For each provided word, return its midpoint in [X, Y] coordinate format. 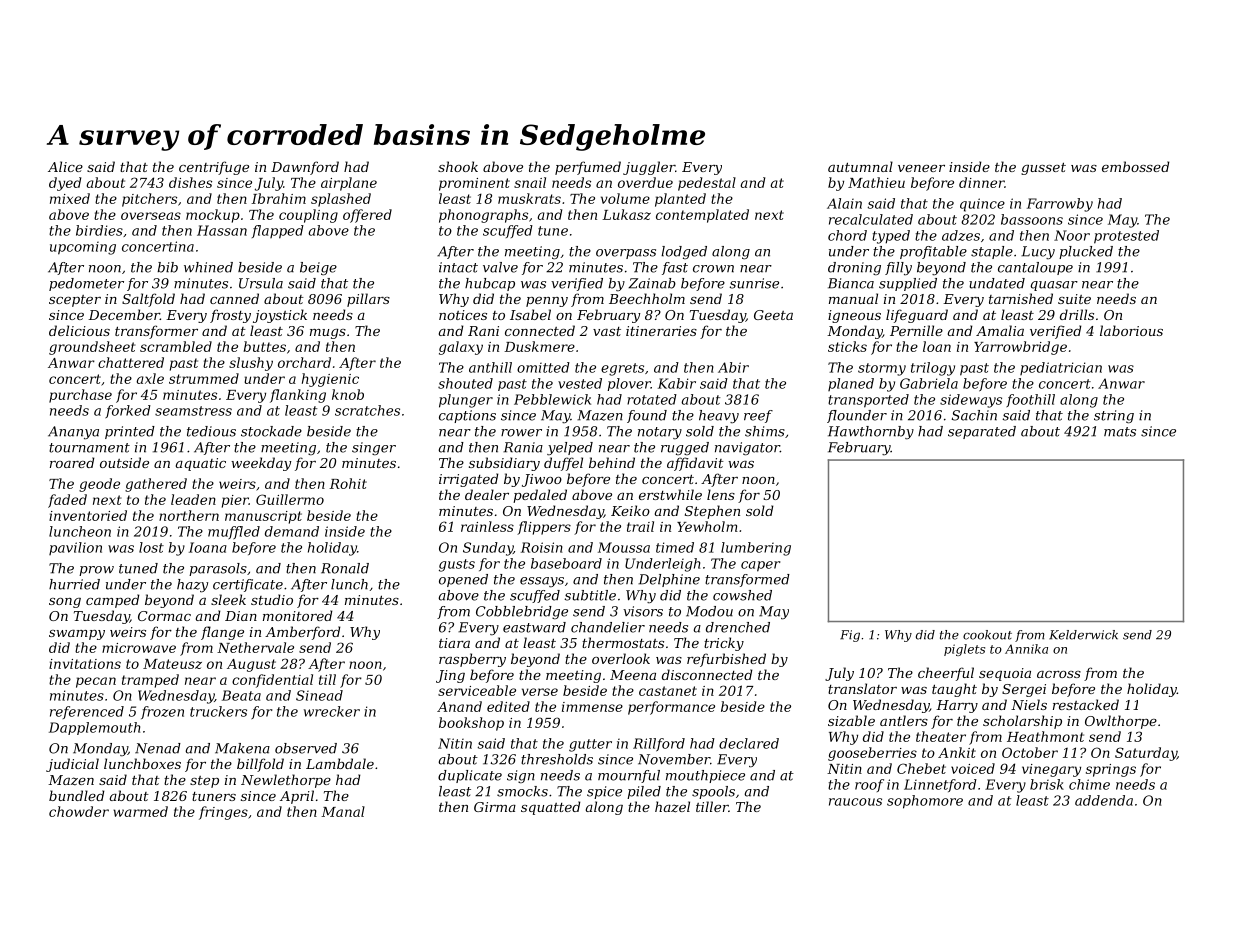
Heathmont [1045, 736]
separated [982, 432]
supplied [908, 284]
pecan [96, 682]
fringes [223, 813]
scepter [75, 301]
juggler [649, 168]
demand [292, 531]
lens [721, 494]
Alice [65, 166]
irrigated [469, 480]
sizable [851, 721]
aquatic [201, 464]
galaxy [461, 348]
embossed [1136, 166]
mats [1120, 432]
